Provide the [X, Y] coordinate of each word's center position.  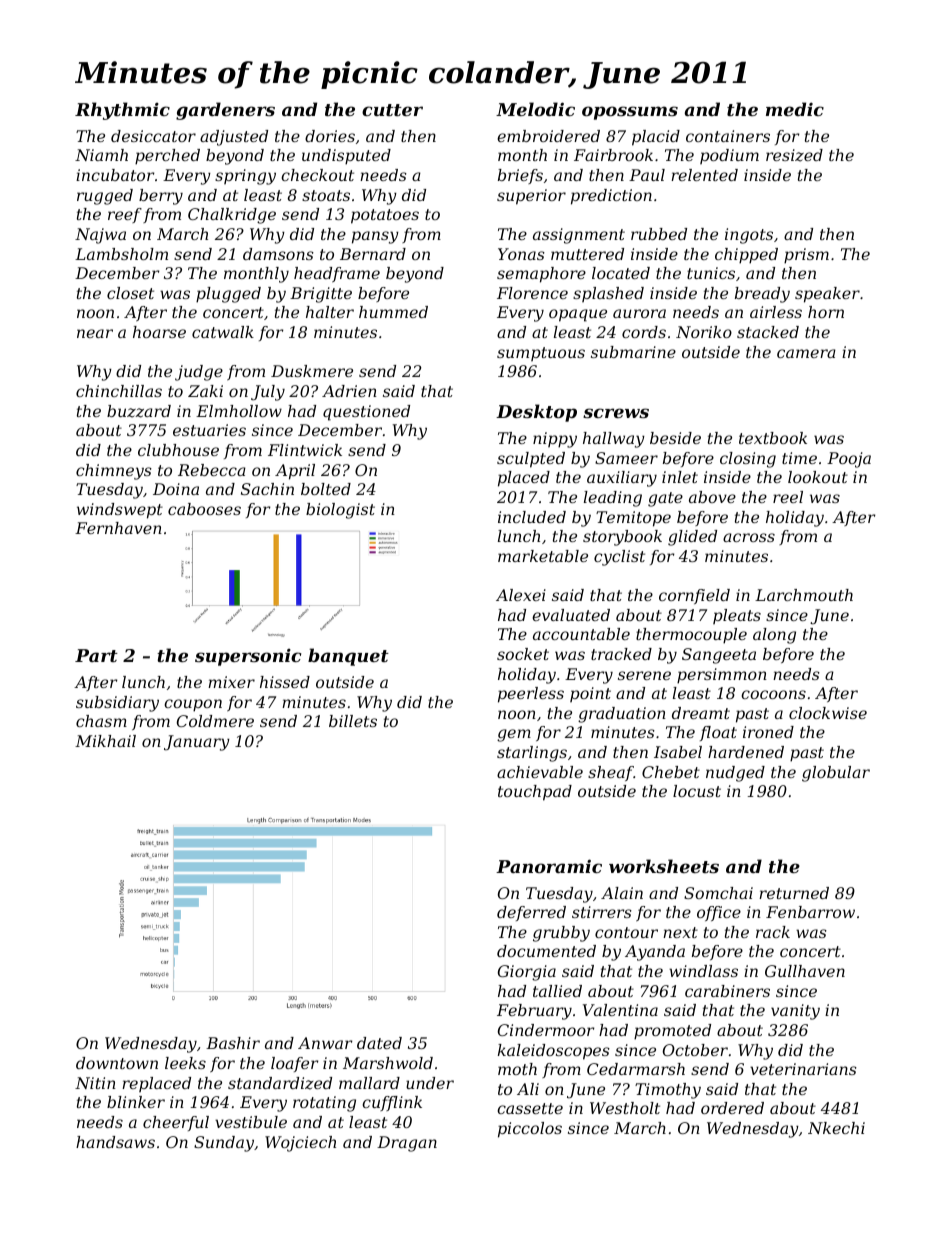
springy [245, 177]
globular [836, 774]
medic [795, 109]
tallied [557, 991]
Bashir [233, 1043]
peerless [531, 695]
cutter [392, 110]
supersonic [248, 657]
